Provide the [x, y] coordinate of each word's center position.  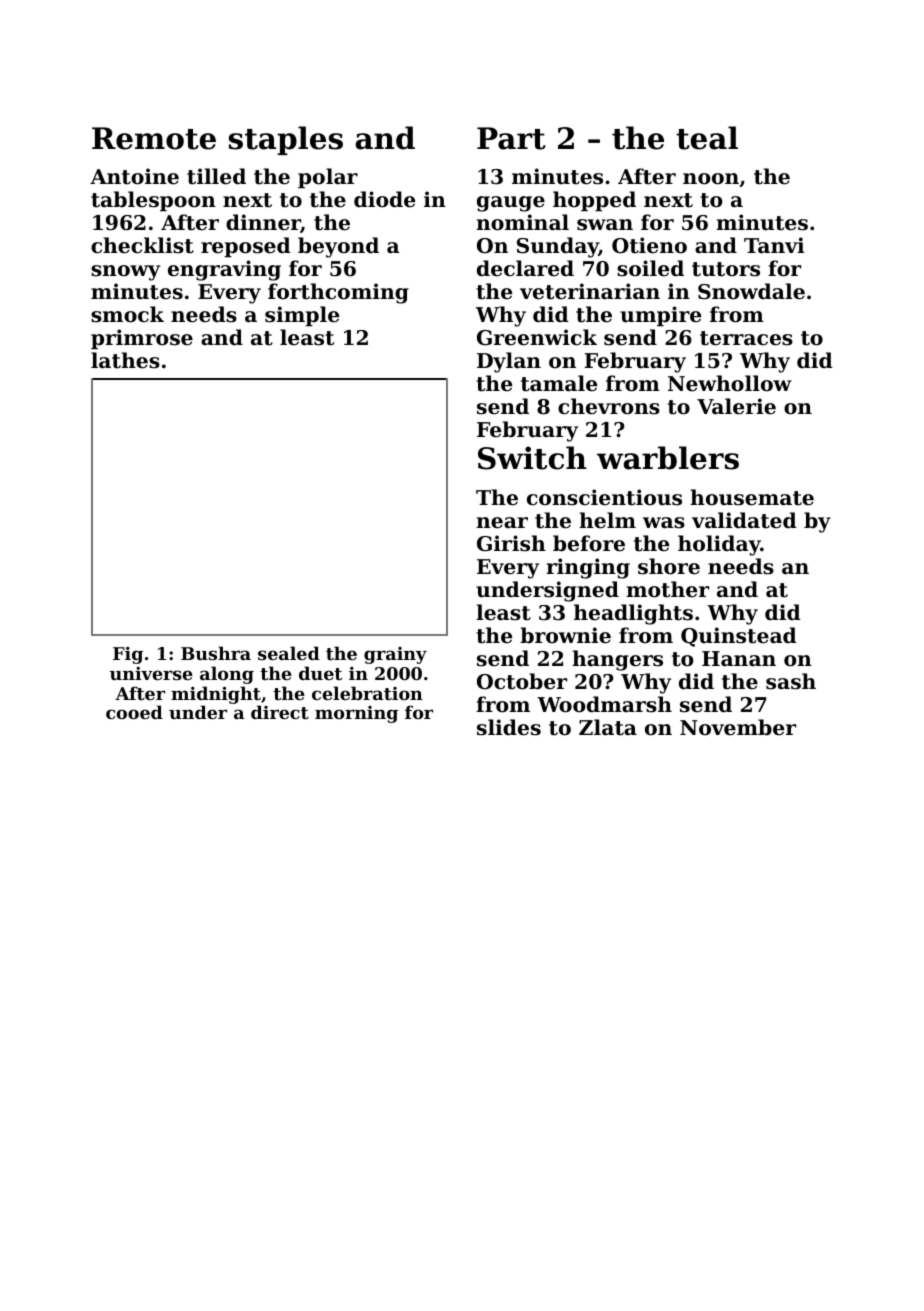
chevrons [609, 406]
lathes [125, 360]
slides [509, 727]
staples [286, 140]
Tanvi [774, 245]
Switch [532, 458]
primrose [142, 339]
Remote [154, 138]
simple [302, 316]
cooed [134, 712]
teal [707, 138]
